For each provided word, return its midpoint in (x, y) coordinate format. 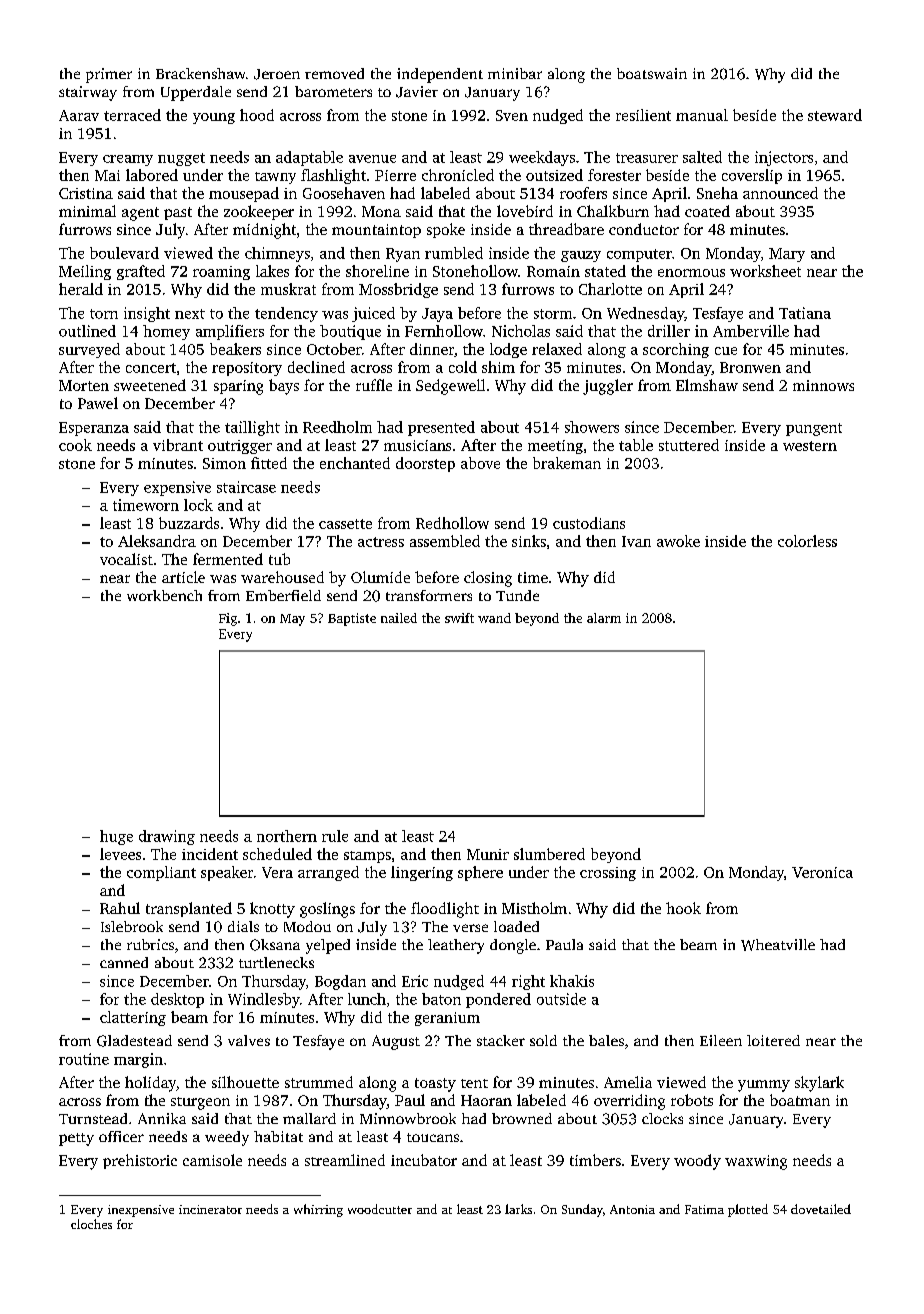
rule (335, 836)
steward (835, 115)
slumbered (549, 854)
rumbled (454, 253)
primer (109, 75)
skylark (819, 1084)
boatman (800, 1100)
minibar (515, 73)
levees (120, 854)
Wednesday (645, 314)
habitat (278, 1136)
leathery (456, 946)
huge (116, 837)
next (190, 314)
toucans (433, 1137)
